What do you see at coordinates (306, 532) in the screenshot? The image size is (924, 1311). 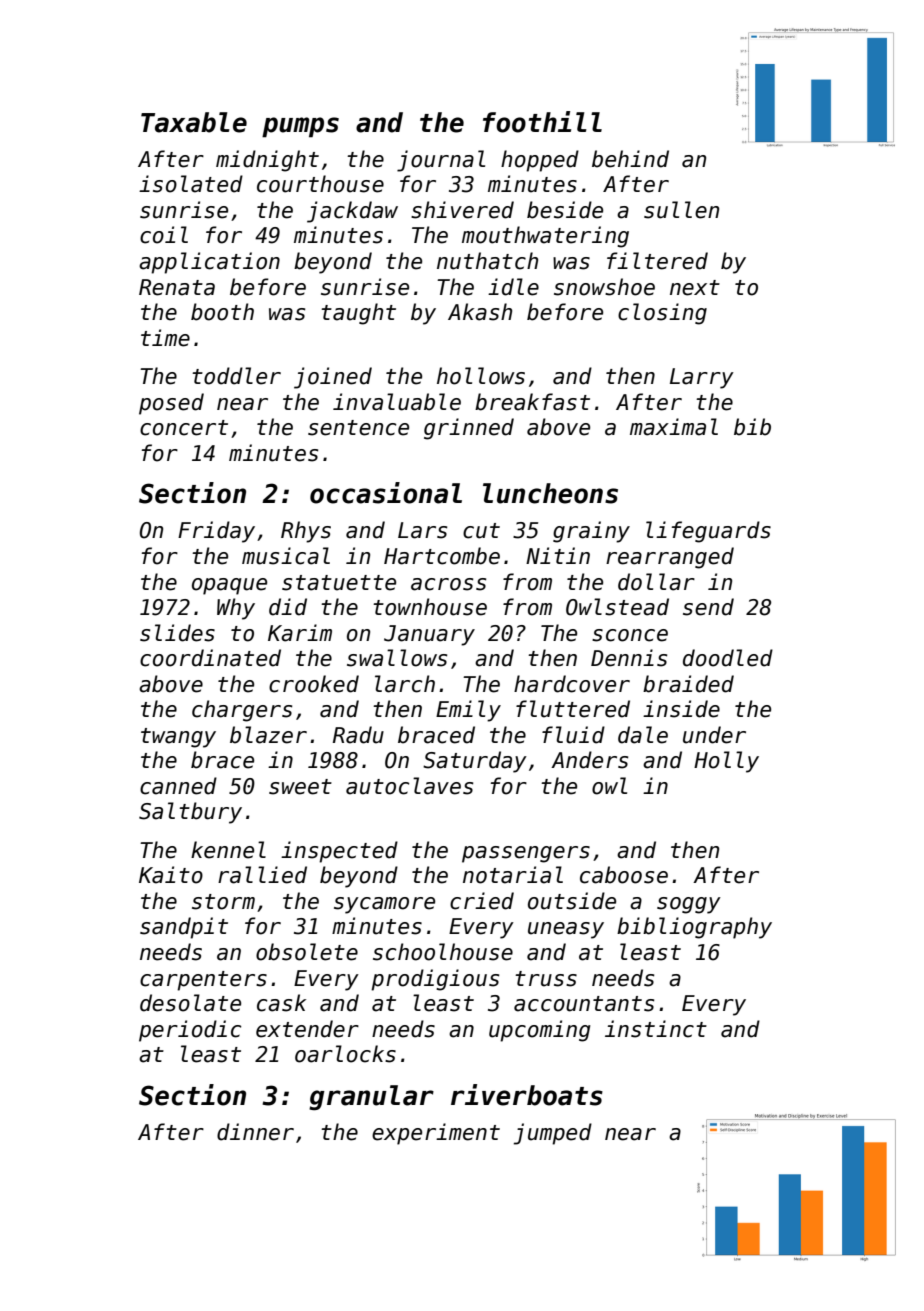 I see `Rhys` at bounding box center [306, 532].
